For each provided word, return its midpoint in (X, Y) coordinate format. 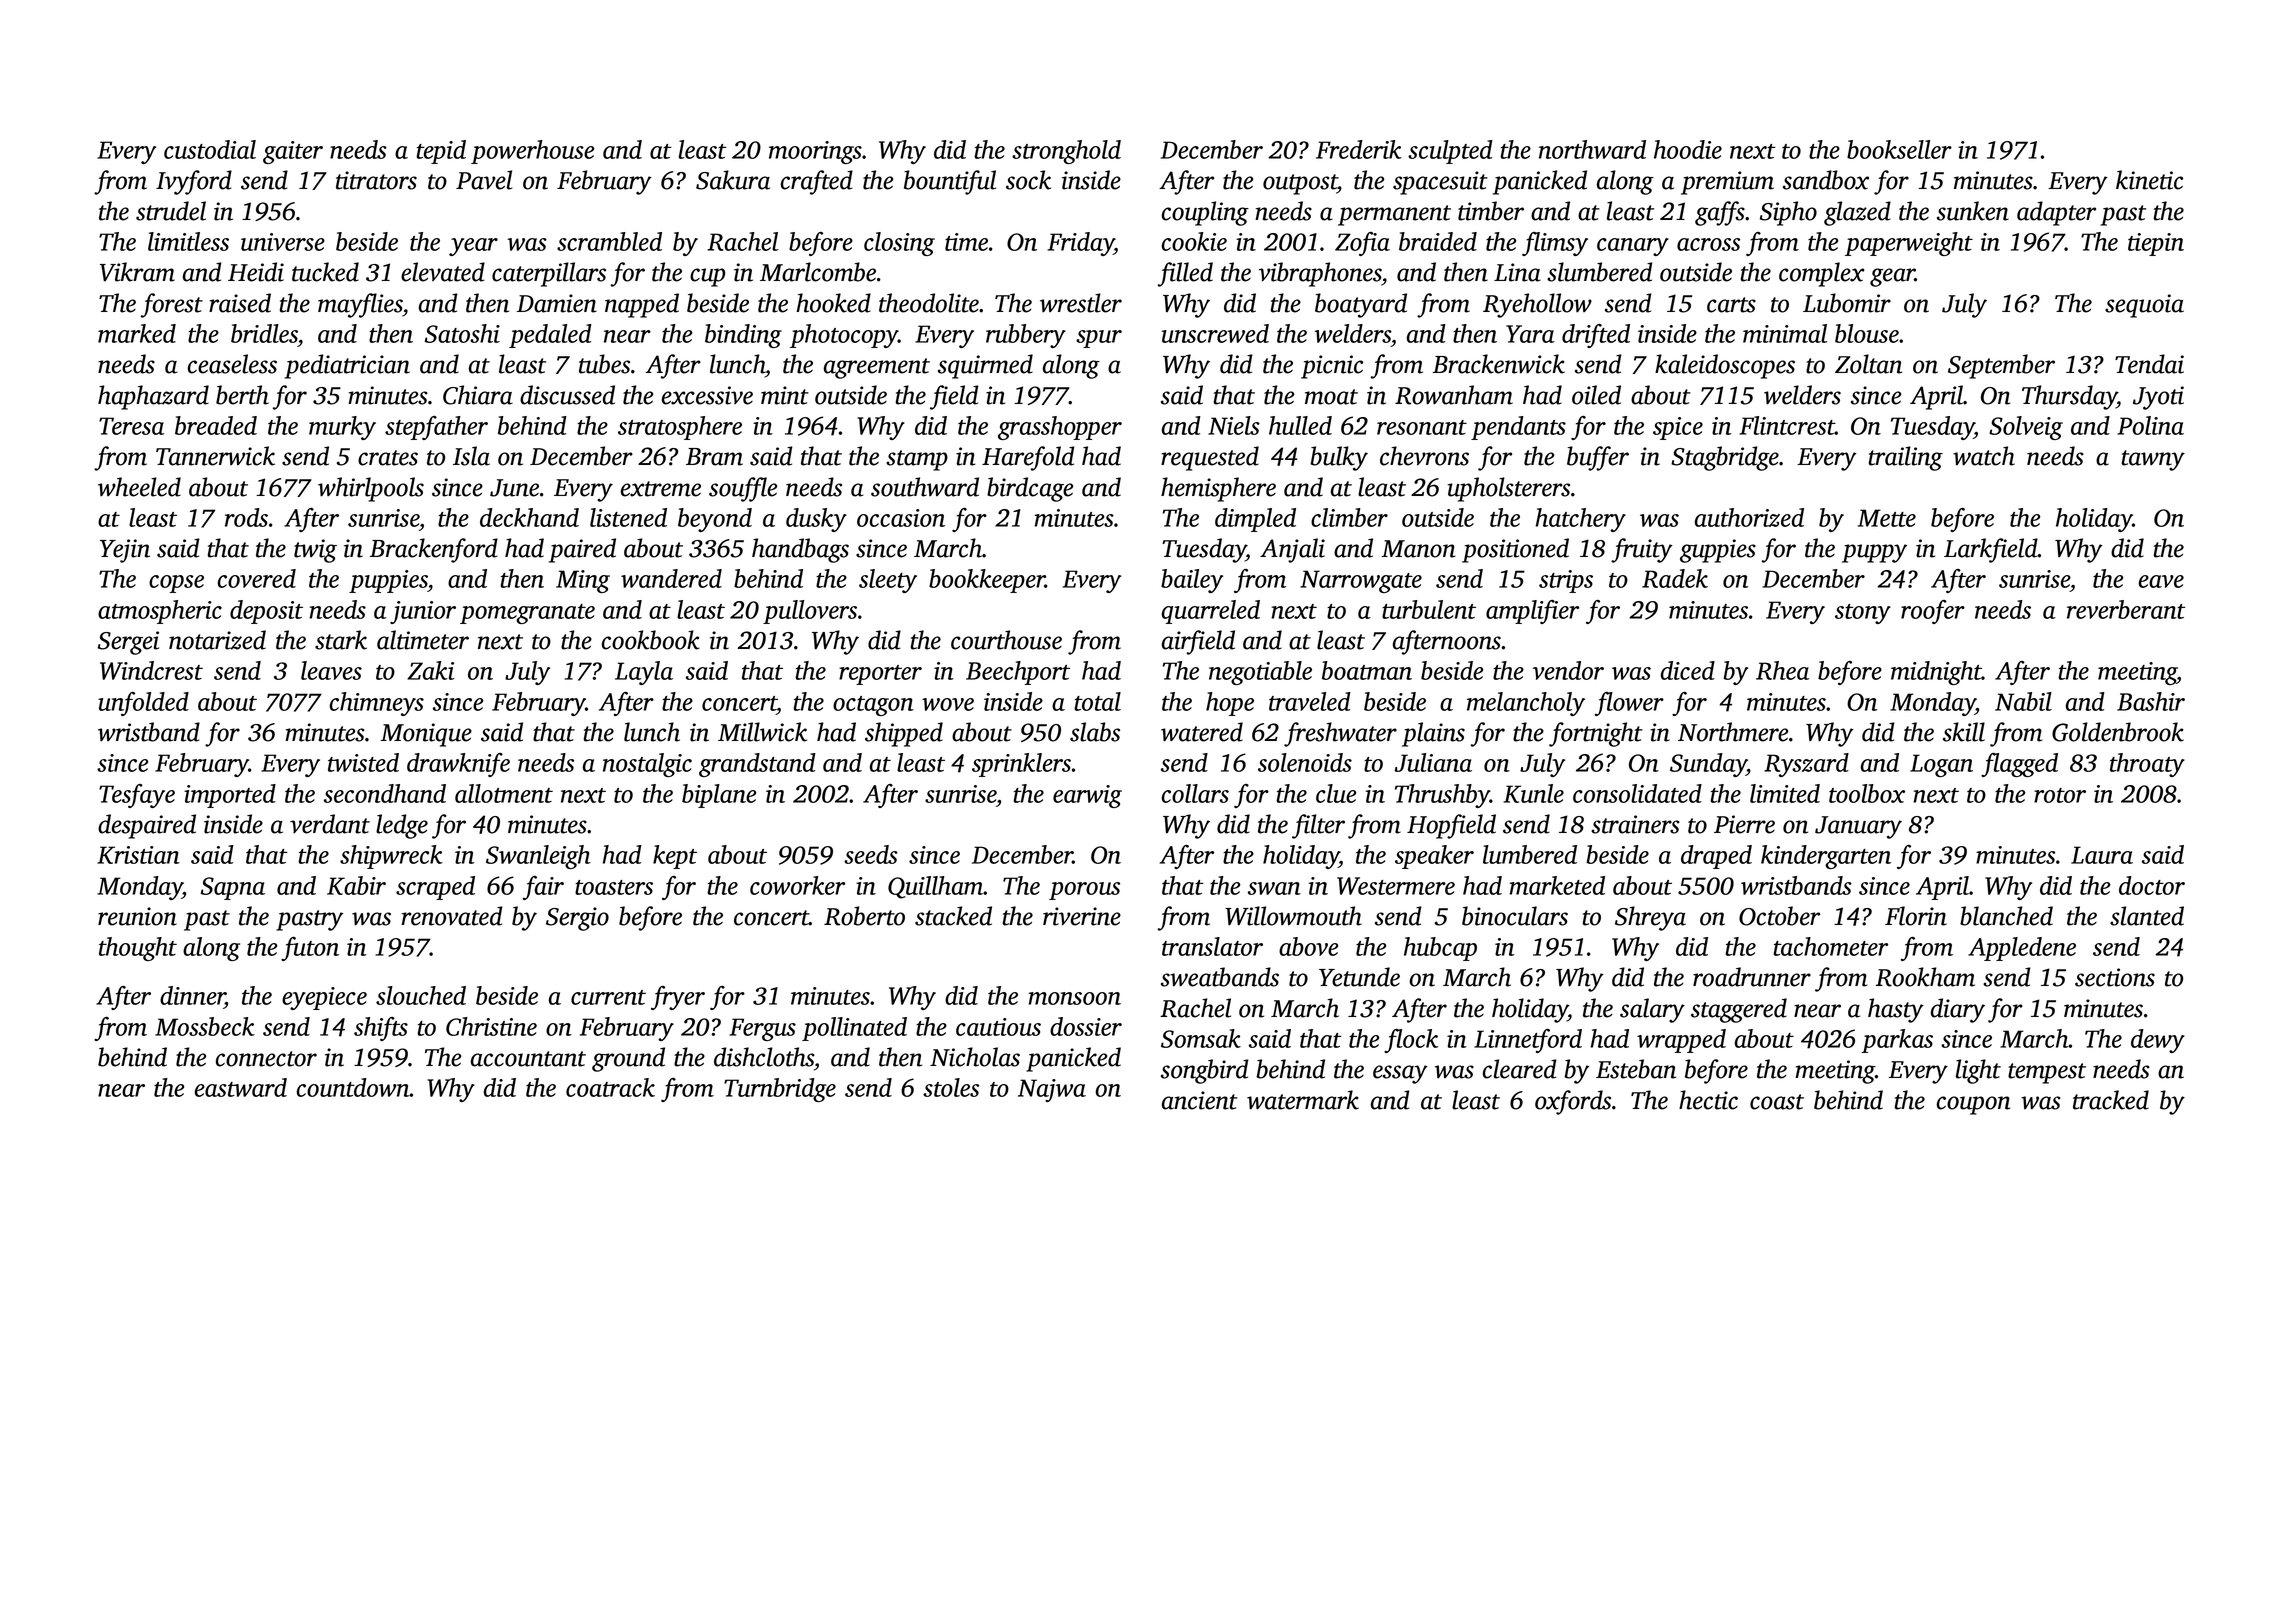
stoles (951, 1087)
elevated (443, 272)
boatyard (1361, 305)
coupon (1974, 1105)
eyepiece (324, 998)
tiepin (2156, 244)
